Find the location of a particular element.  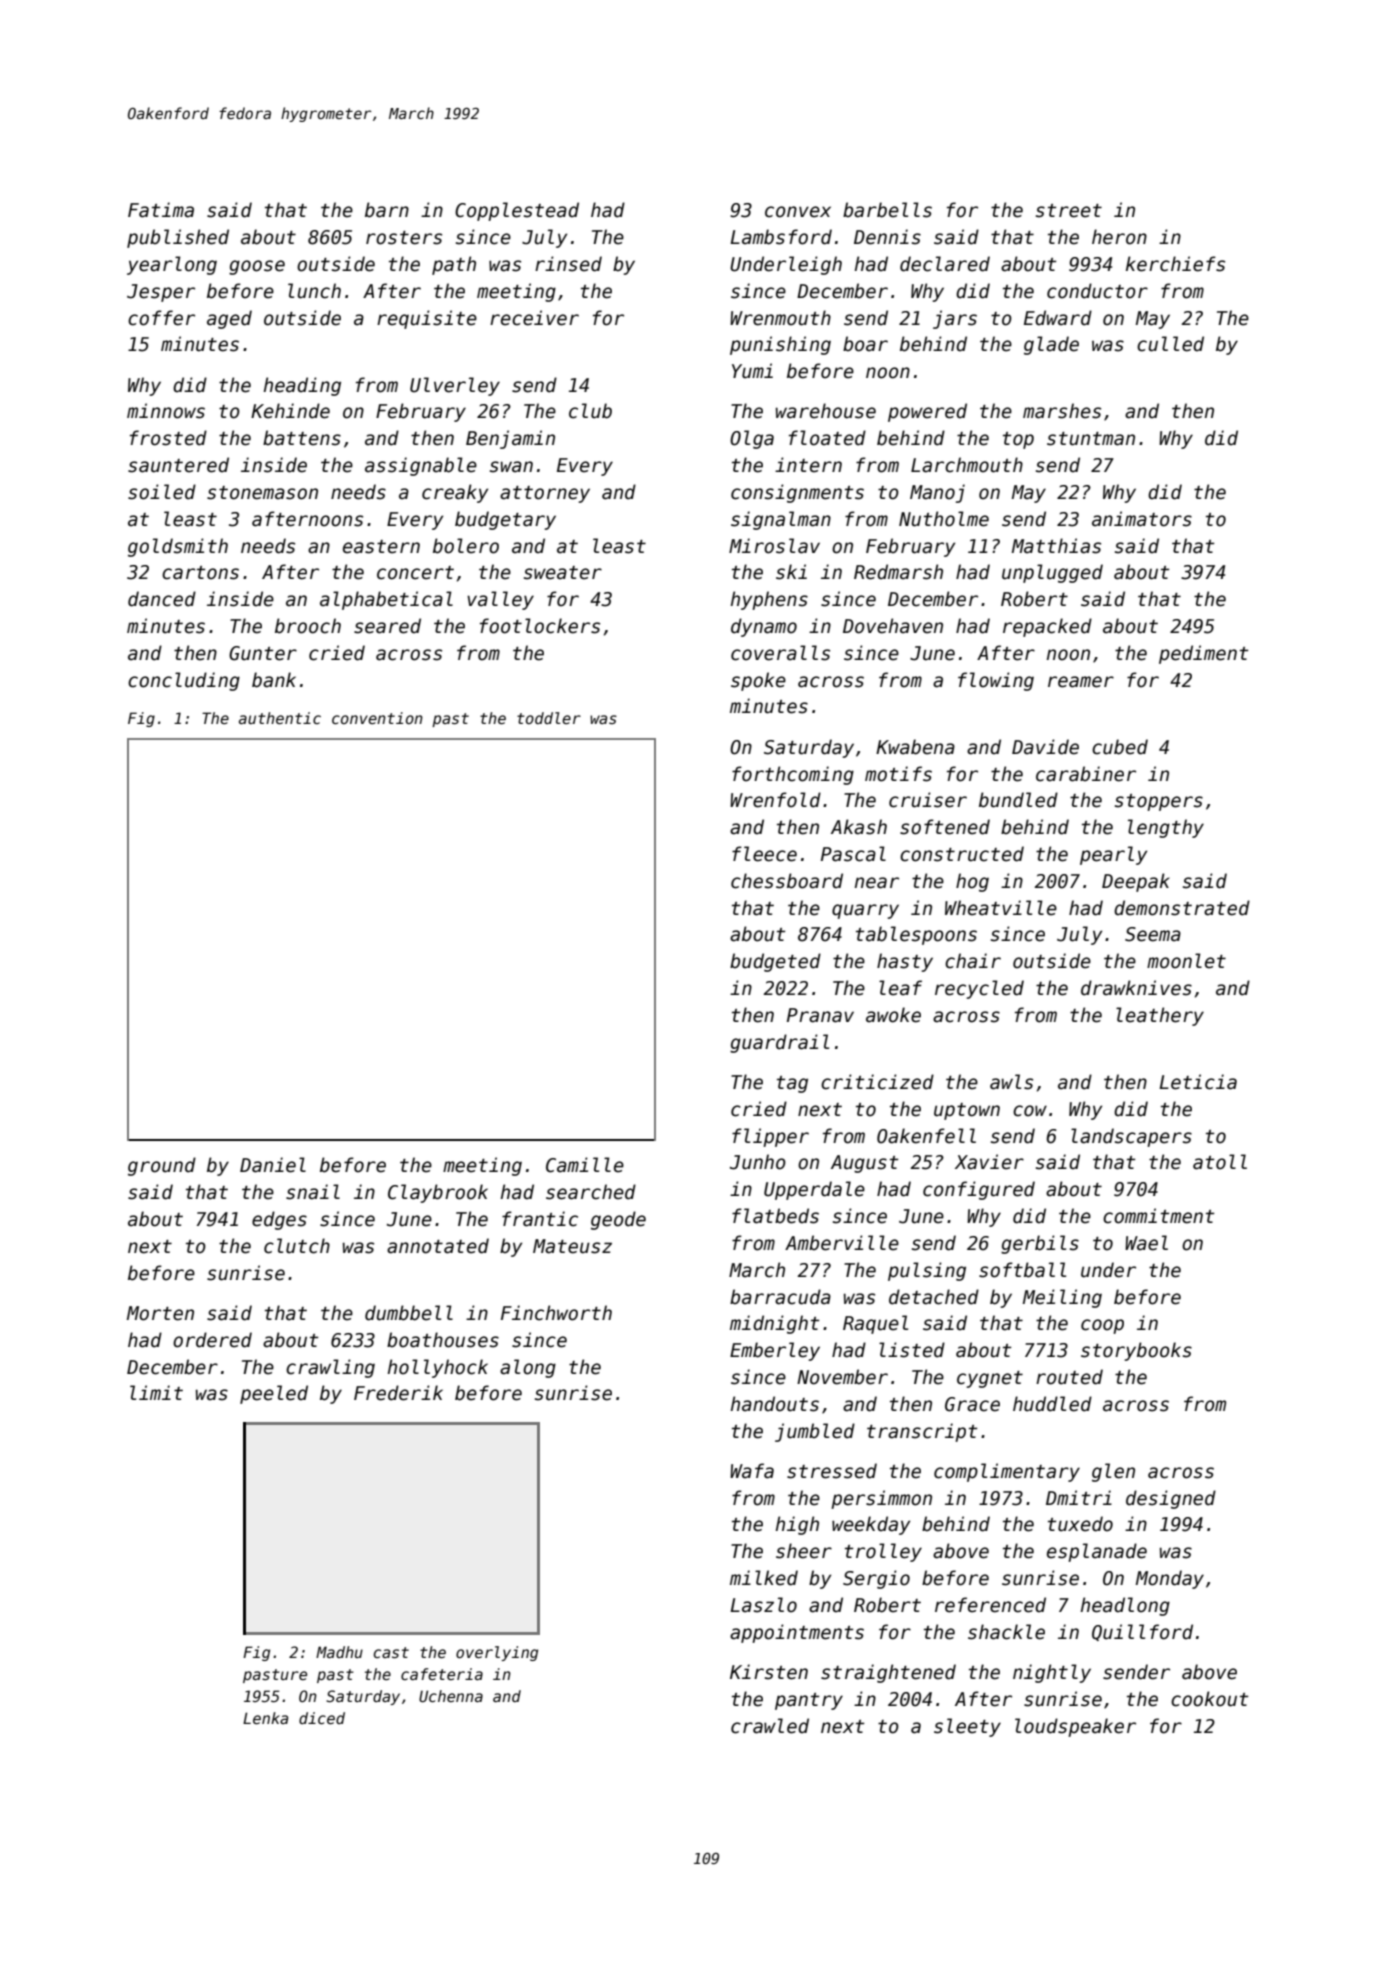

pediment is located at coordinates (1204, 654).
